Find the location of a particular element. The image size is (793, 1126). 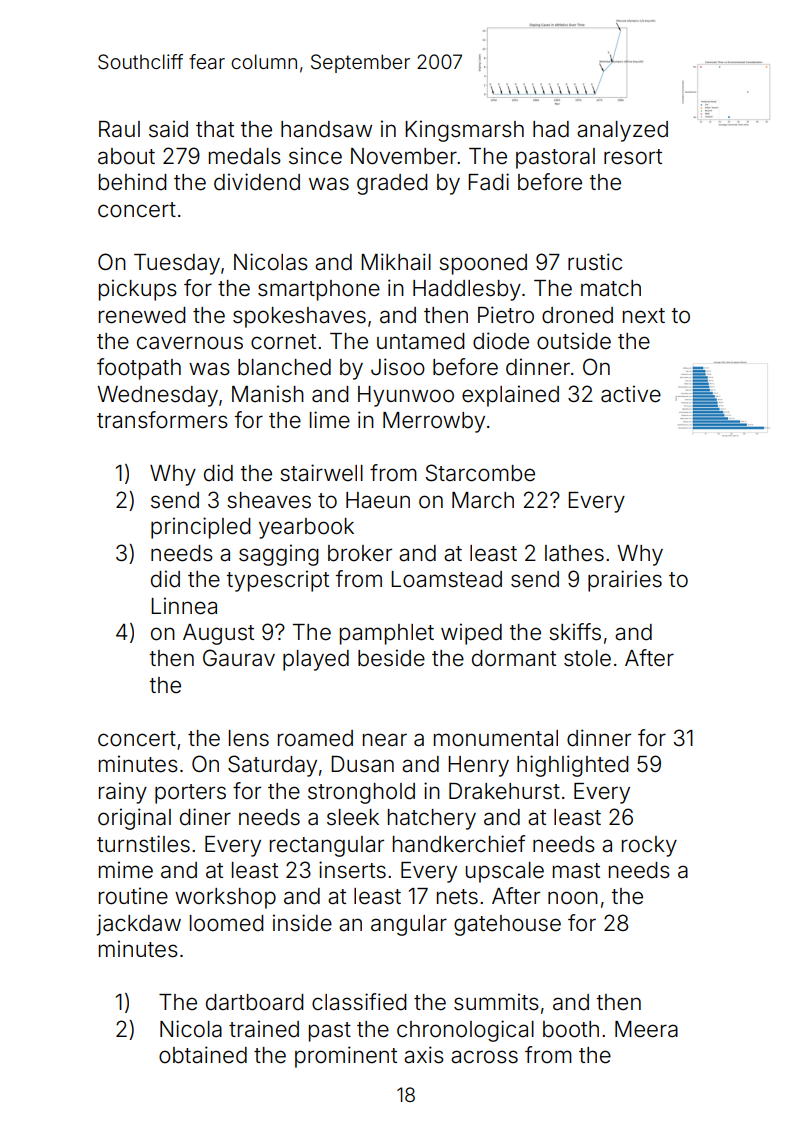

pamphlet is located at coordinates (387, 634).
